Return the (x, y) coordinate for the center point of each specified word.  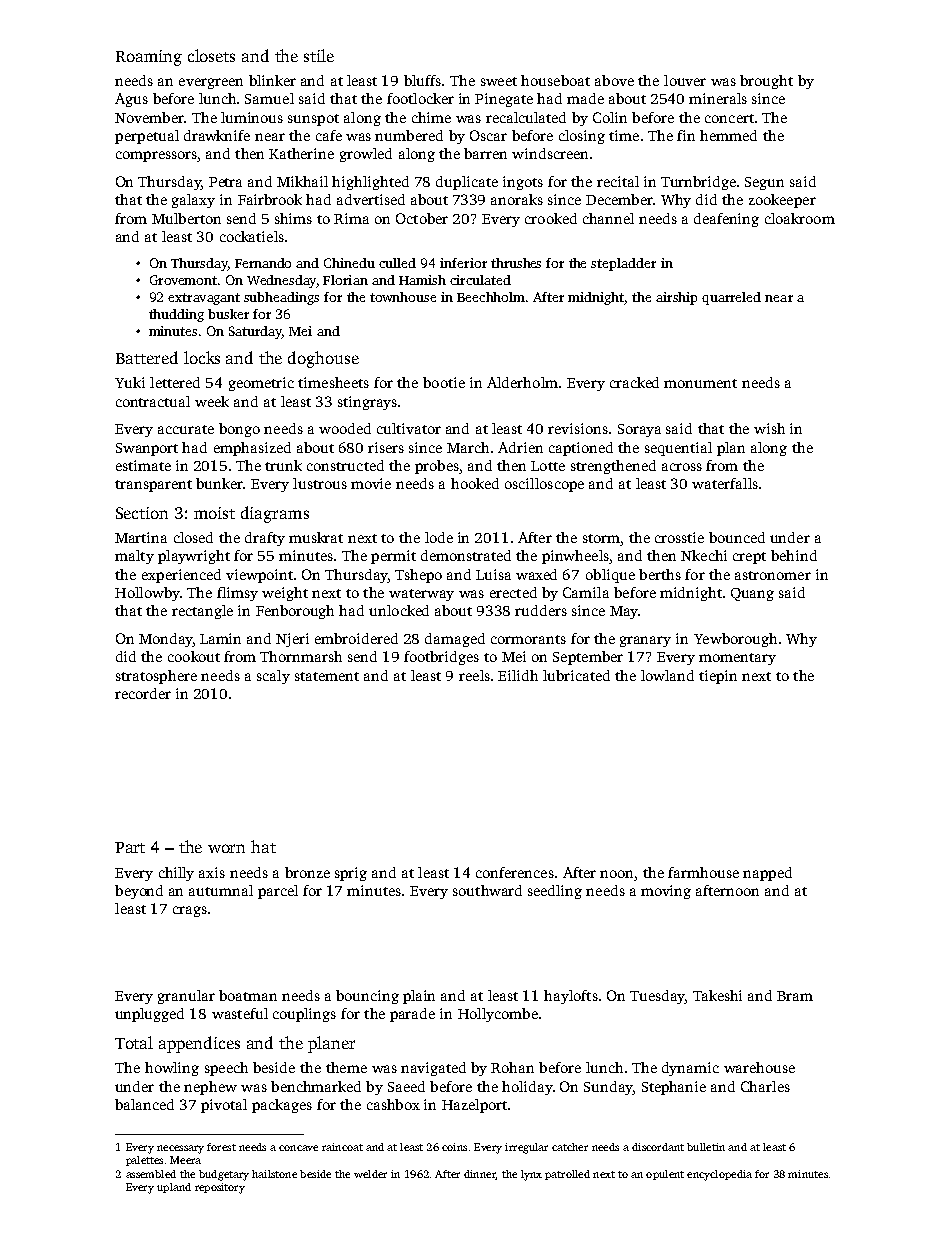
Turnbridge (698, 183)
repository (220, 1188)
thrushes (516, 263)
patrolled (567, 1175)
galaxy (193, 201)
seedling (555, 892)
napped (767, 874)
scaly (273, 677)
